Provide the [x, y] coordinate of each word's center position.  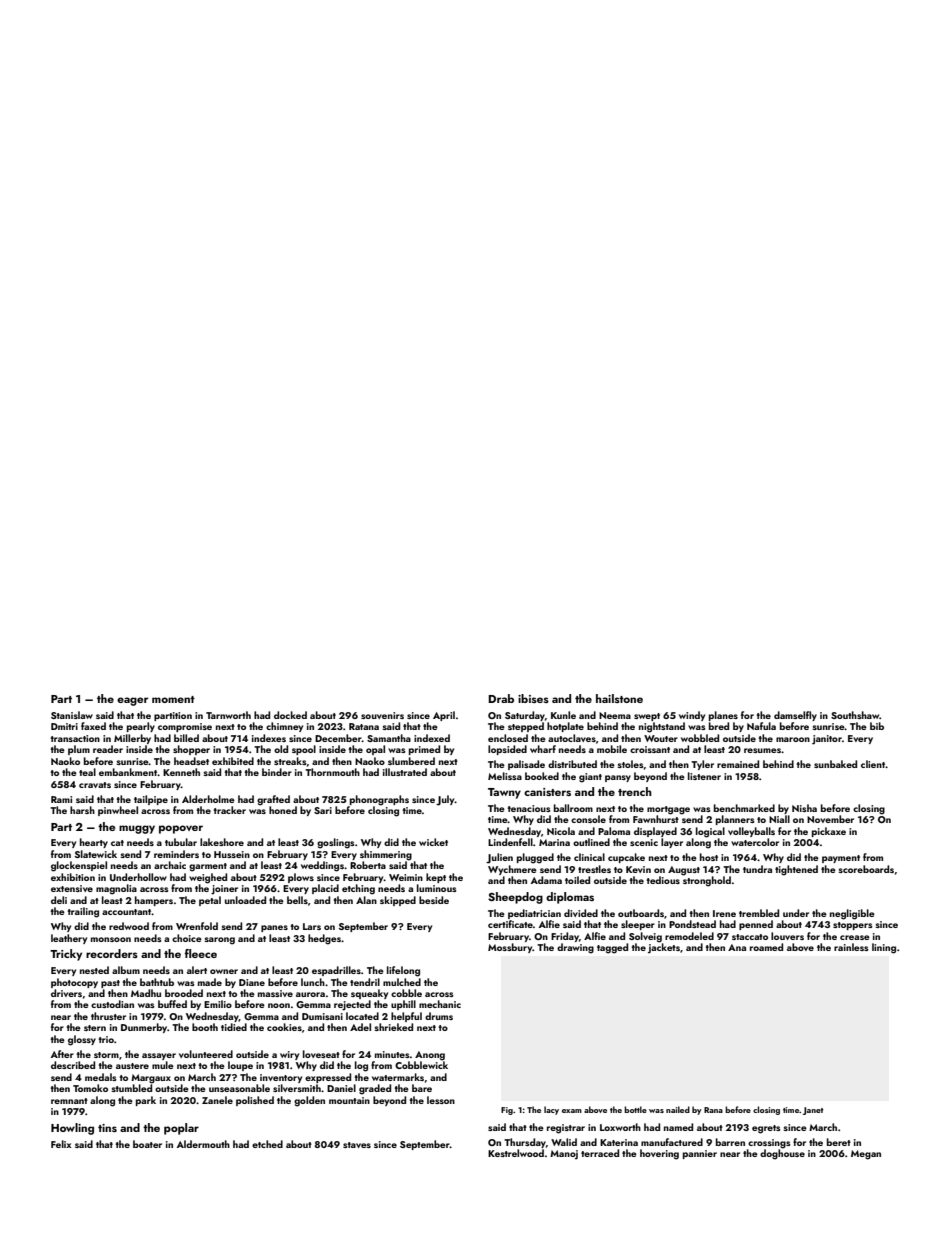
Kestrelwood [516, 1153]
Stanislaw [72, 715]
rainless [851, 947]
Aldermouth [203, 1144]
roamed [766, 947]
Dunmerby [144, 1028]
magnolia [116, 889]
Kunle [563, 715]
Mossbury [510, 948]
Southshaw [855, 715]
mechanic [440, 1004]
